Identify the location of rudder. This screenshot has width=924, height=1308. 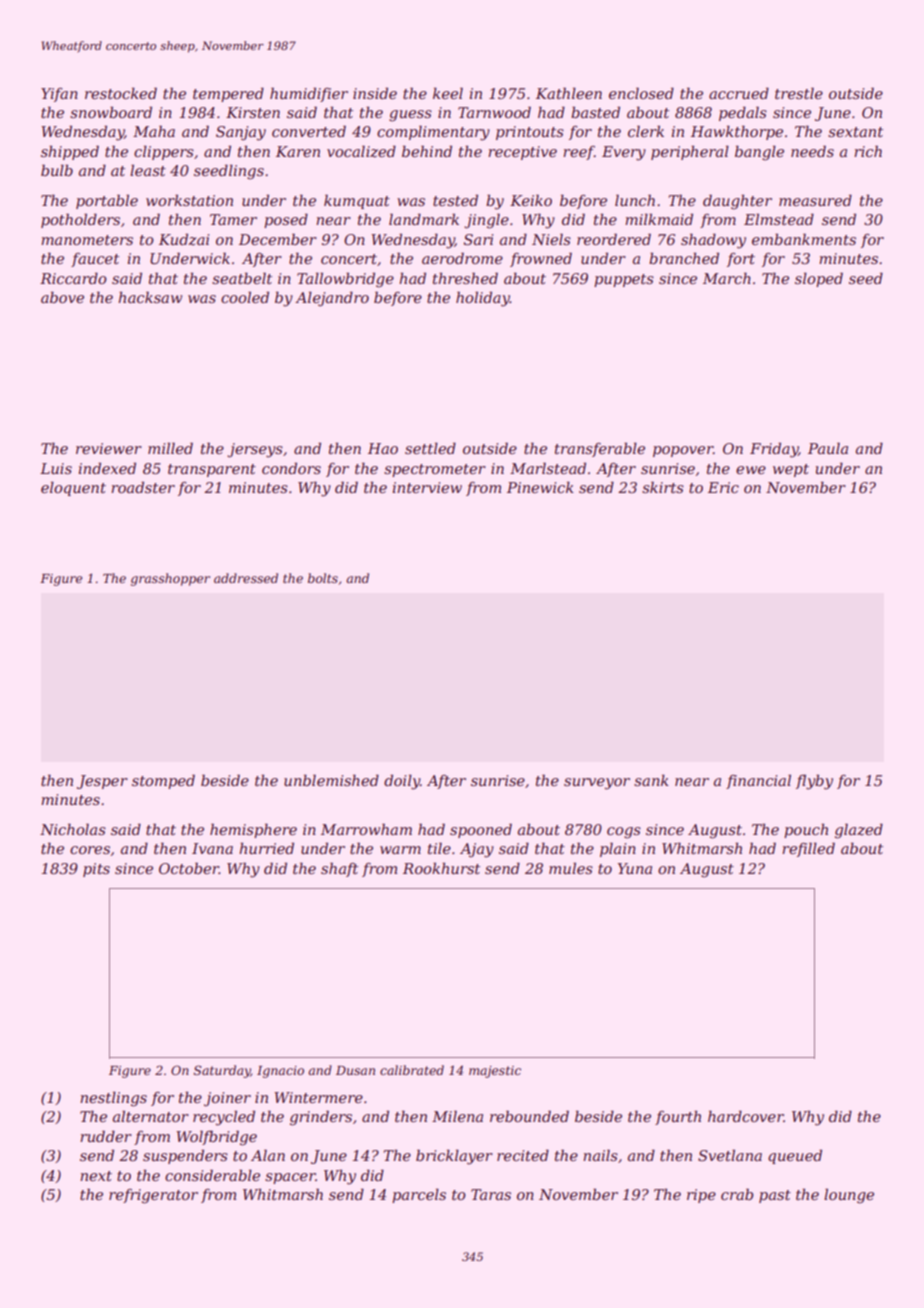
(106, 1136).
